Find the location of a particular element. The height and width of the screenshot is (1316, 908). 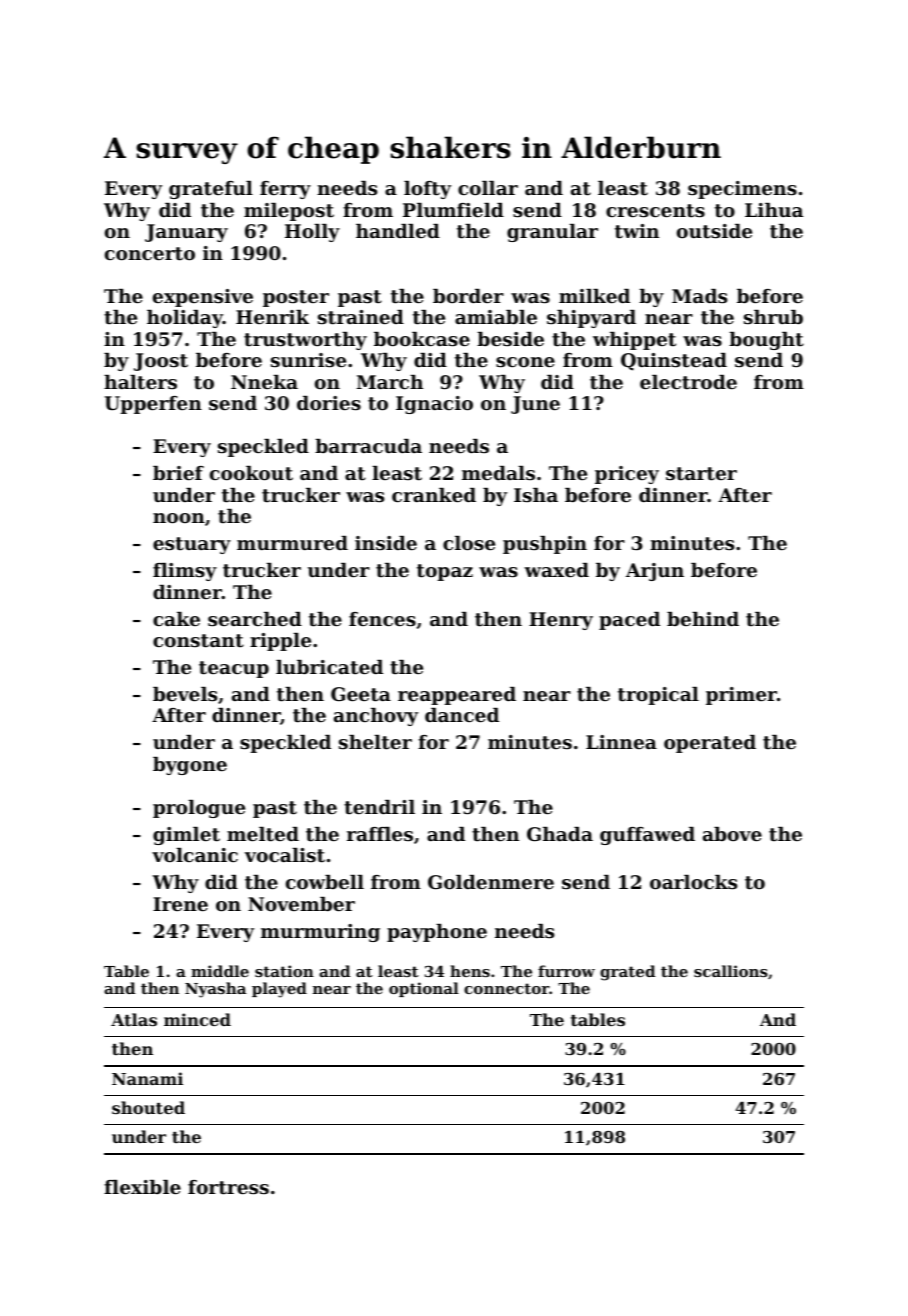

murmured is located at coordinates (292, 543).
